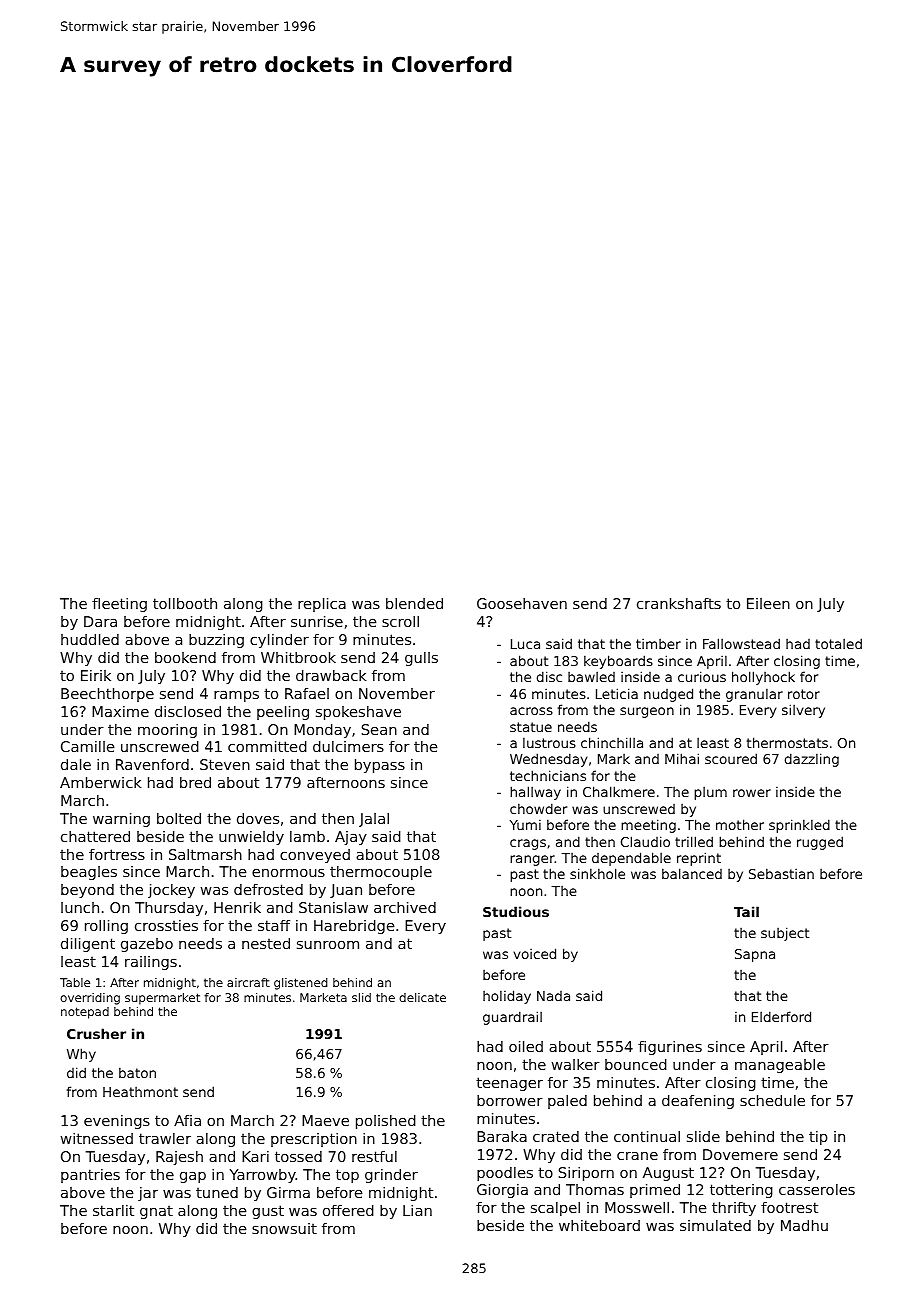 This screenshot has width=924, height=1308. What do you see at coordinates (374, 820) in the screenshot?
I see `Jalal` at bounding box center [374, 820].
